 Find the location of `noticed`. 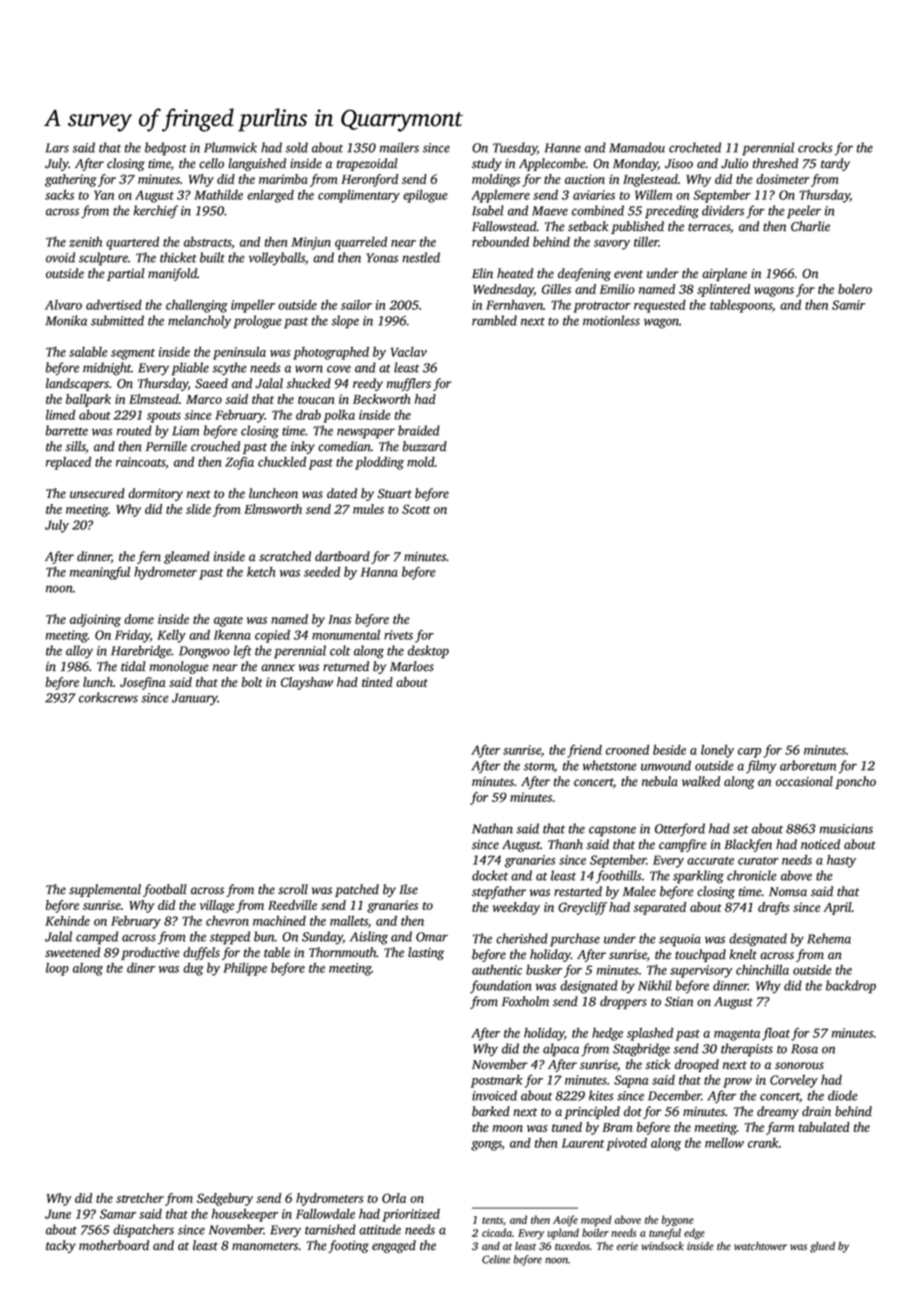

noticed is located at coordinates (820, 844).
